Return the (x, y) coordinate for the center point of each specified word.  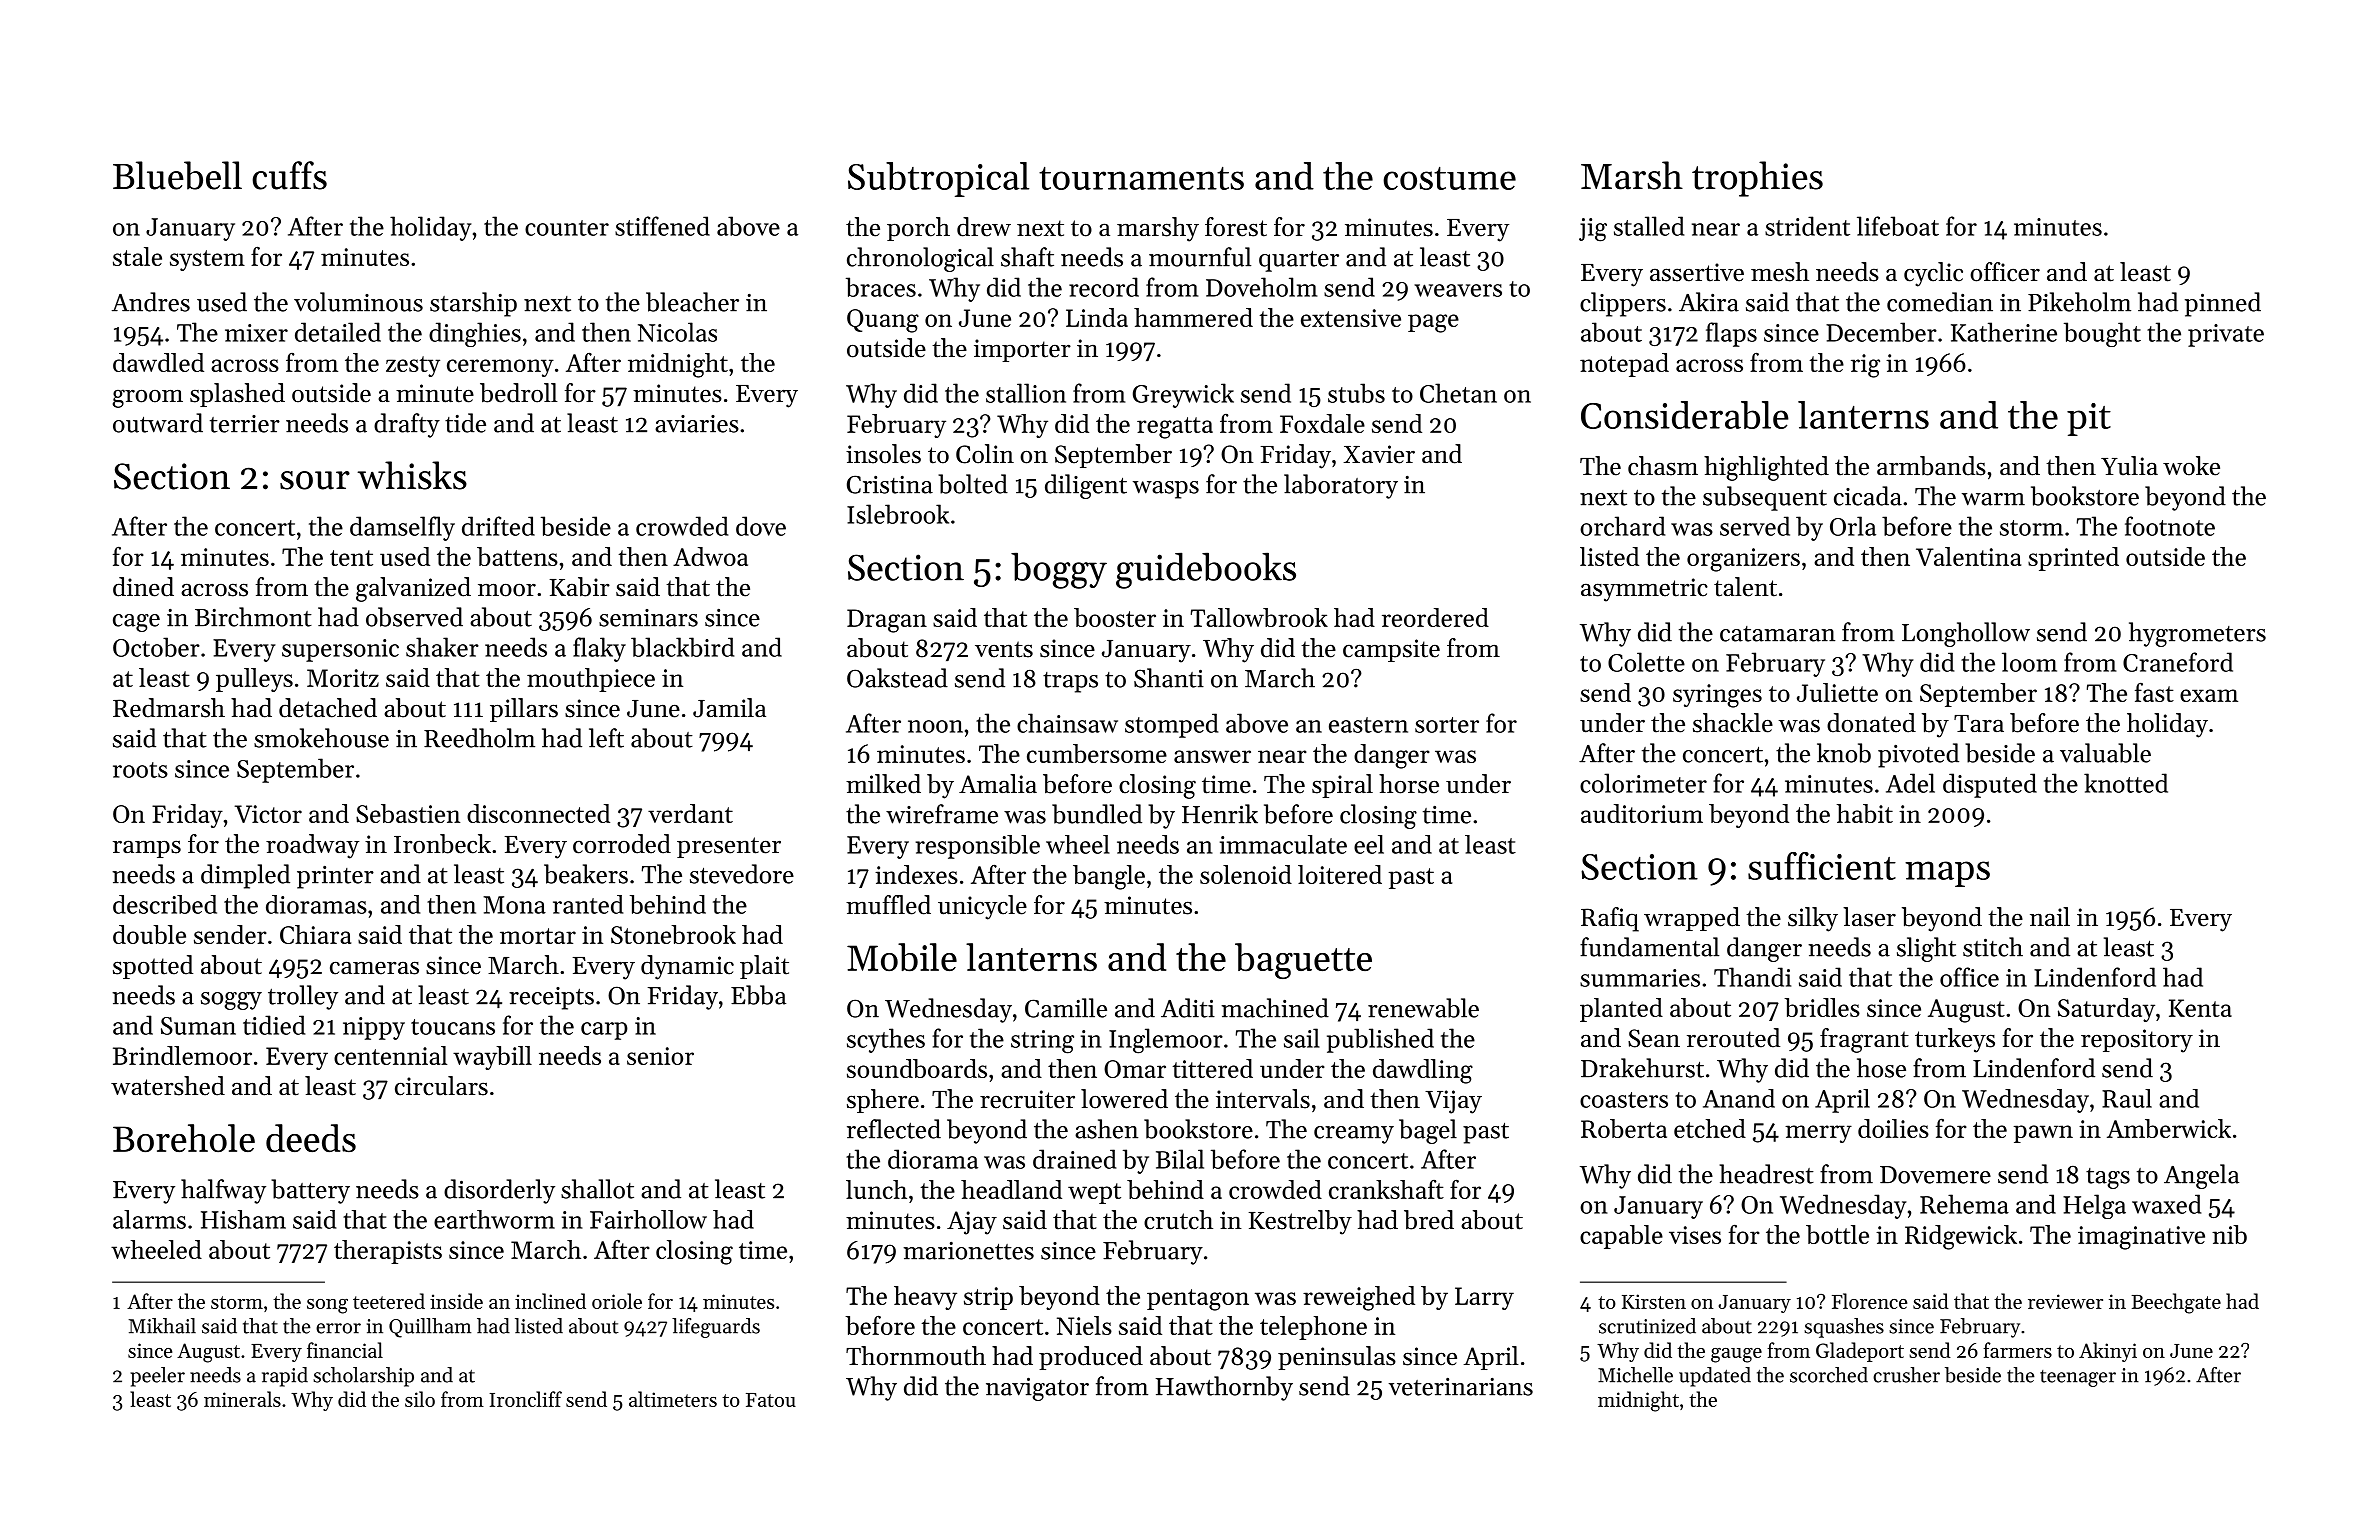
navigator (1037, 1389)
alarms (149, 1219)
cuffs (289, 175)
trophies (1757, 179)
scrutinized (1647, 1326)
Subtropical (938, 179)
